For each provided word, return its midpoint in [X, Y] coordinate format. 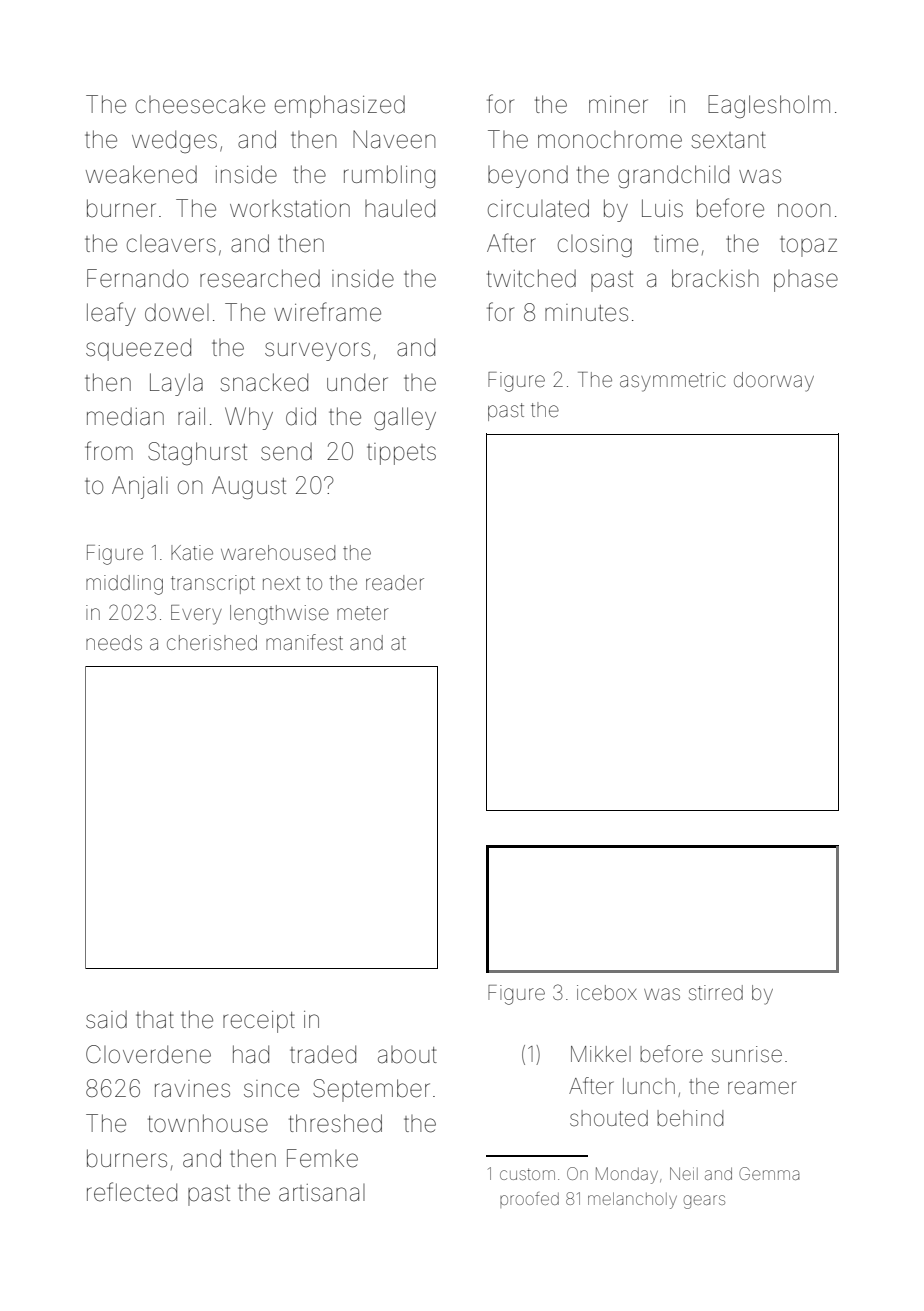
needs [114, 642]
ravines [192, 1089]
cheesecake [200, 104]
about [407, 1055]
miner [618, 105]
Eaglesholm [769, 106]
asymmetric [673, 382]
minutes [586, 313]
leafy [111, 314]
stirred [716, 993]
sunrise [747, 1054]
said [106, 1020]
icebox [607, 992]
